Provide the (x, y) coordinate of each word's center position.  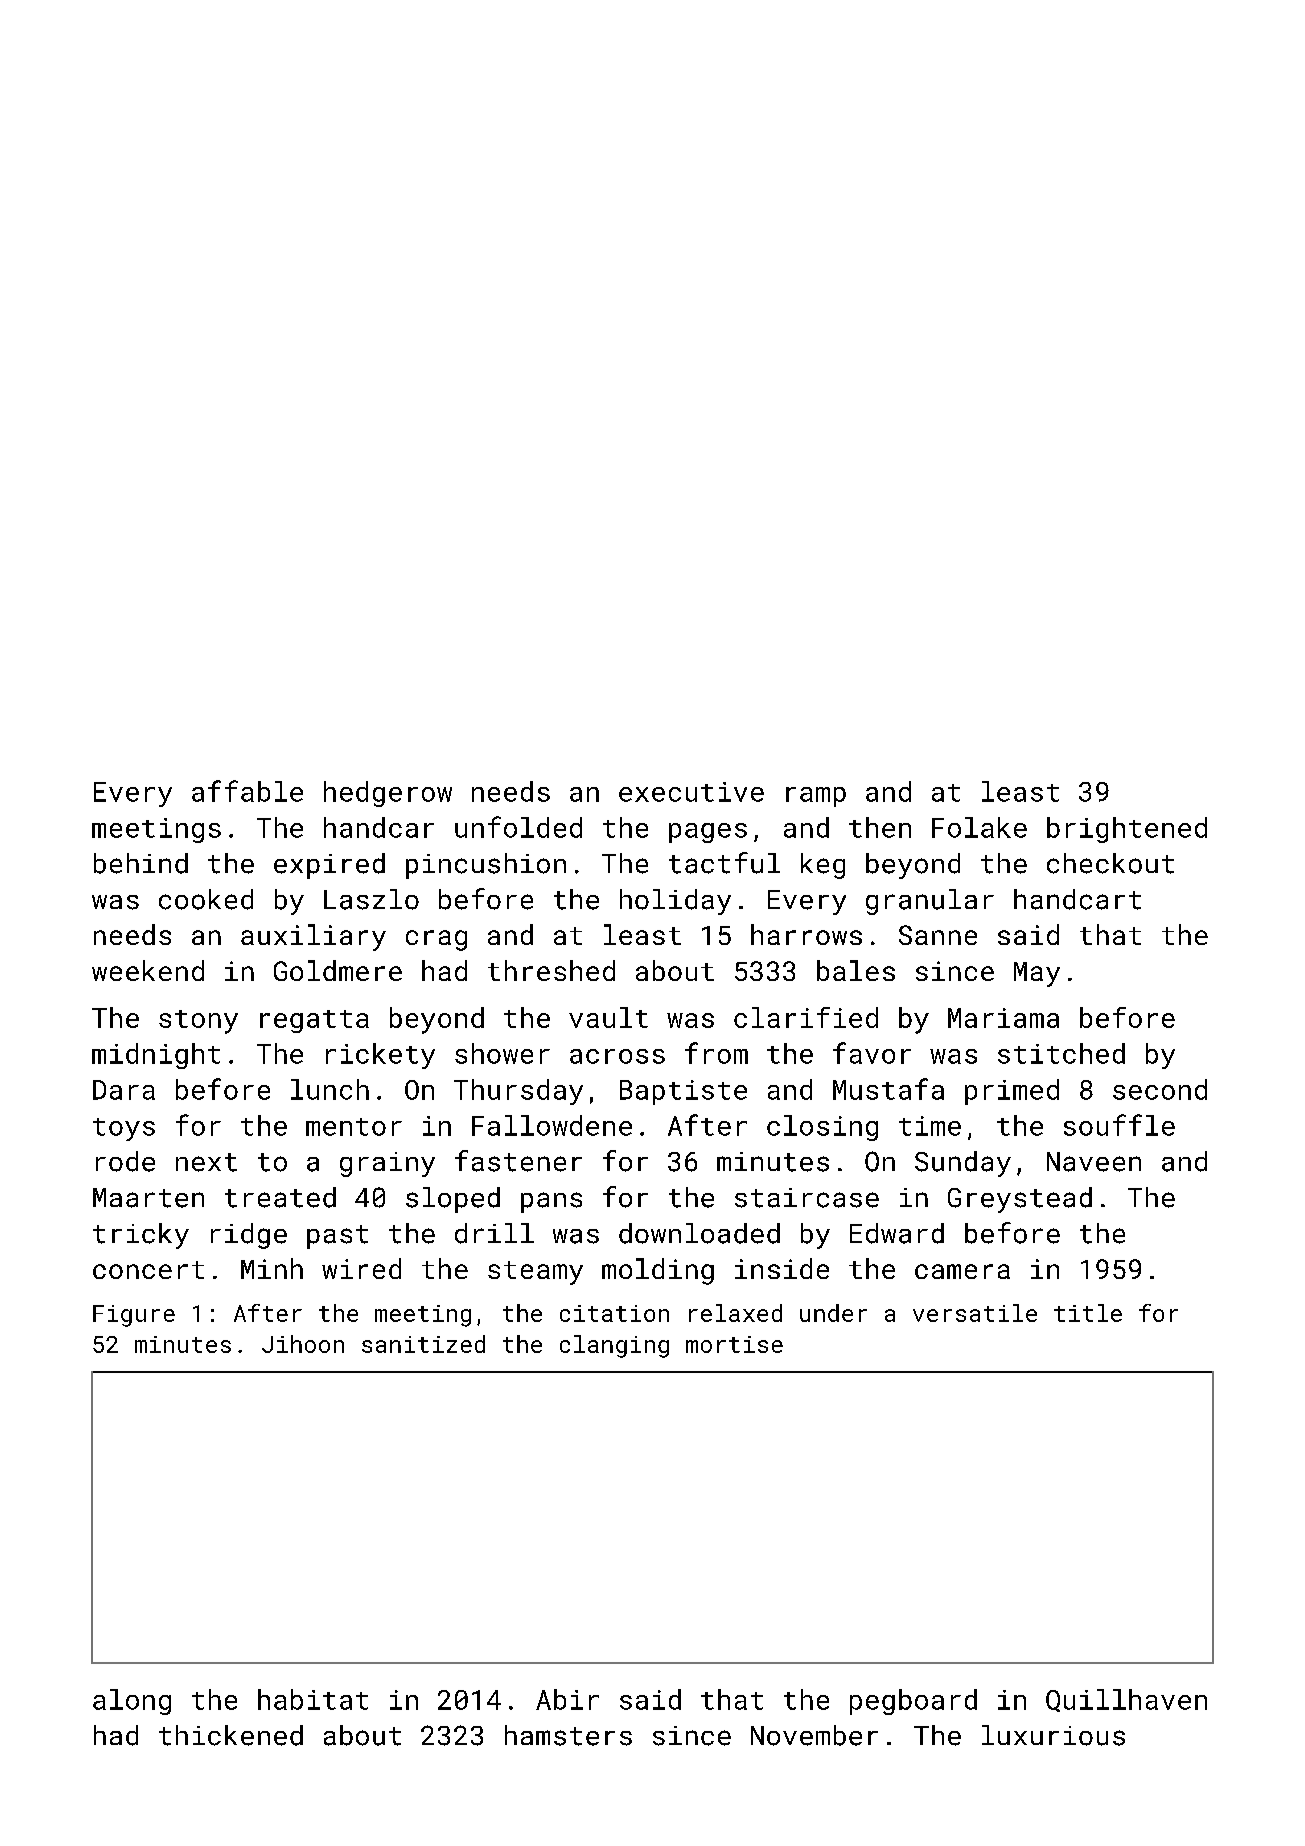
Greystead (1020, 1200)
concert (148, 1270)
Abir (567, 1699)
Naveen (1094, 1162)
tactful (724, 863)
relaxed (735, 1313)
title (1088, 1313)
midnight (156, 1056)
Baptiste (683, 1092)
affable (247, 791)
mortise (734, 1344)
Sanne (938, 935)
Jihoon (303, 1344)
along (132, 1702)
